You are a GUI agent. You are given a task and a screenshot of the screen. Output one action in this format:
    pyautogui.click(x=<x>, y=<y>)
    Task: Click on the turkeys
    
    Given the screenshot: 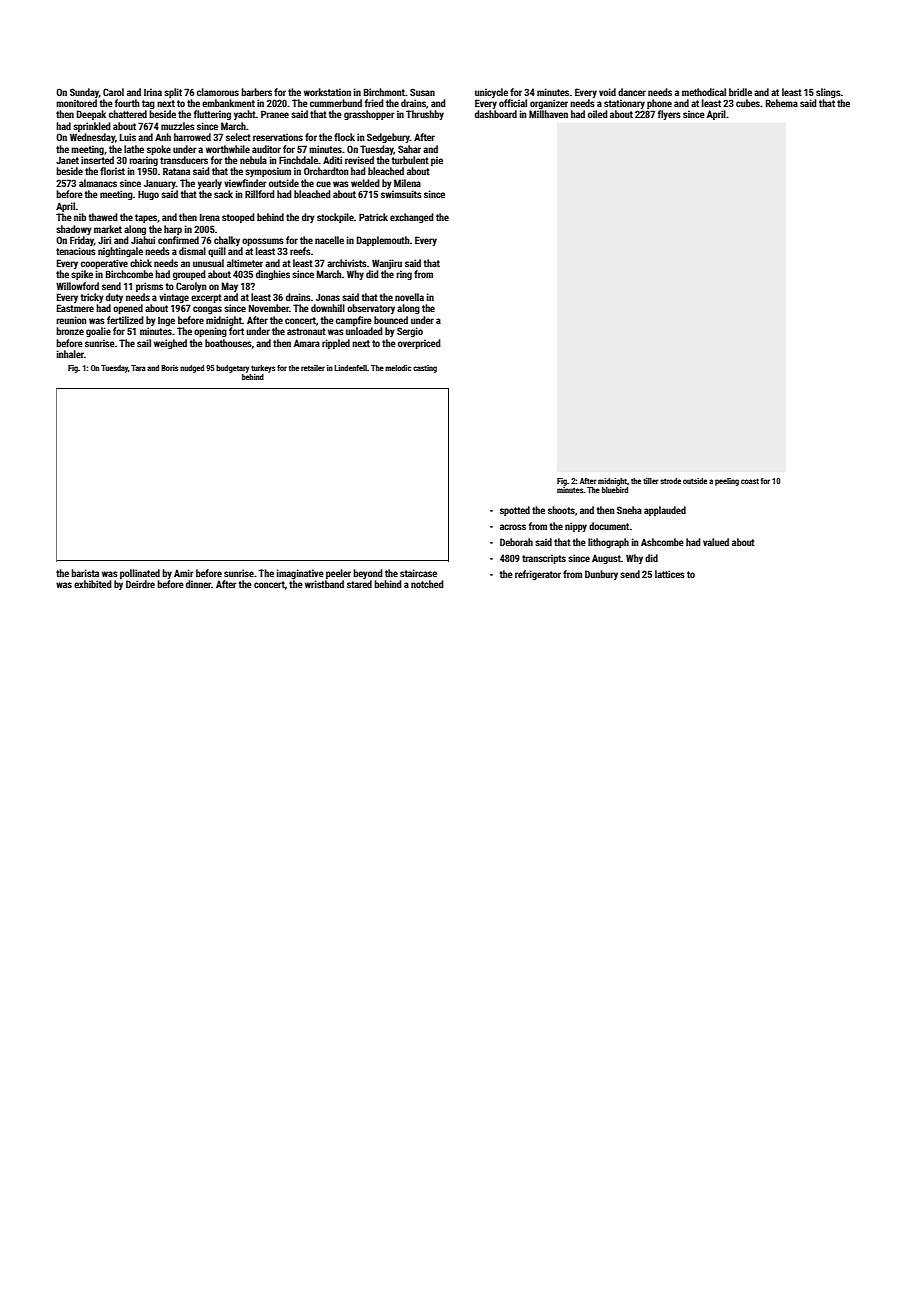 What is the action you would take?
    pyautogui.click(x=263, y=369)
